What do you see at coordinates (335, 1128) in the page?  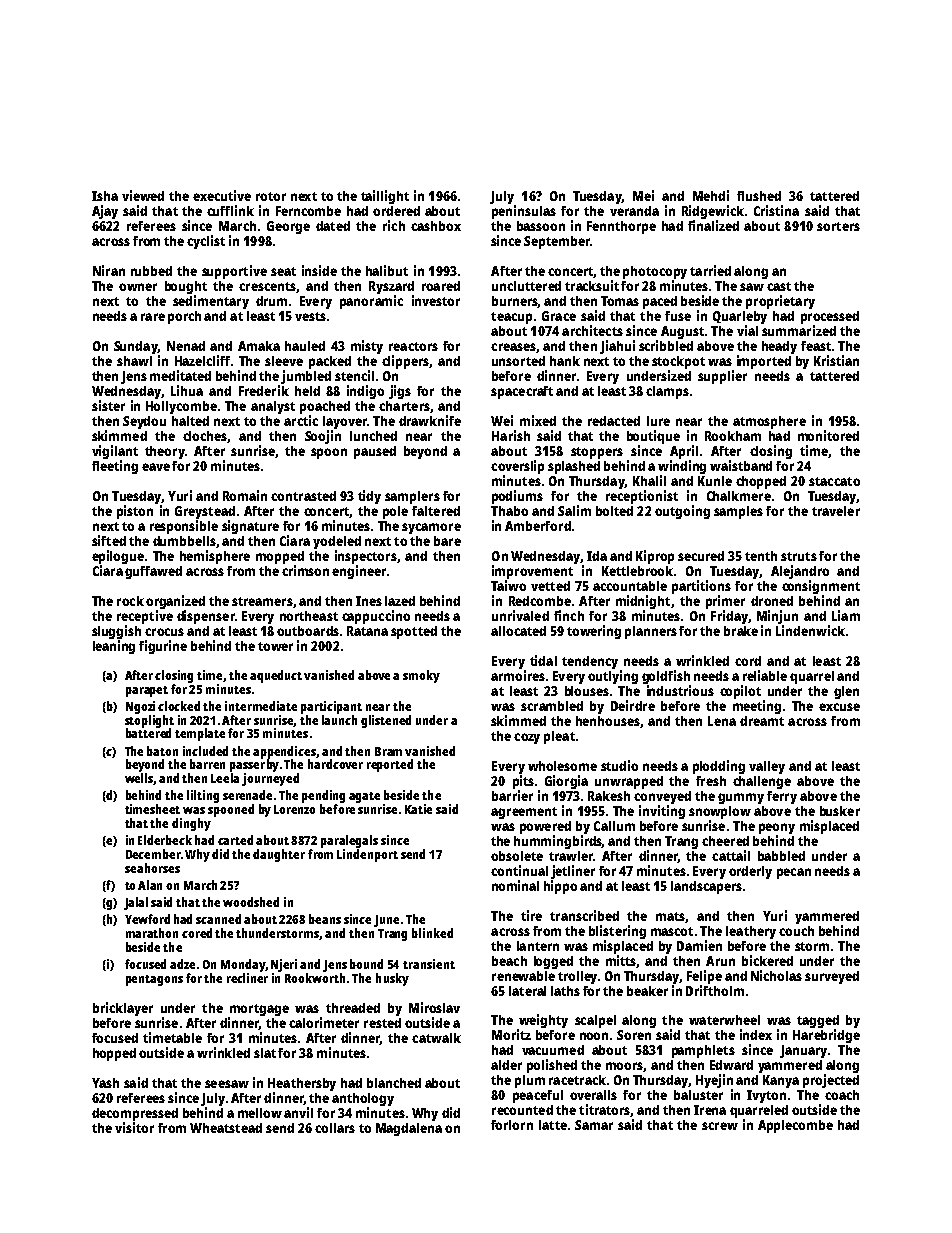 I see `collars` at bounding box center [335, 1128].
